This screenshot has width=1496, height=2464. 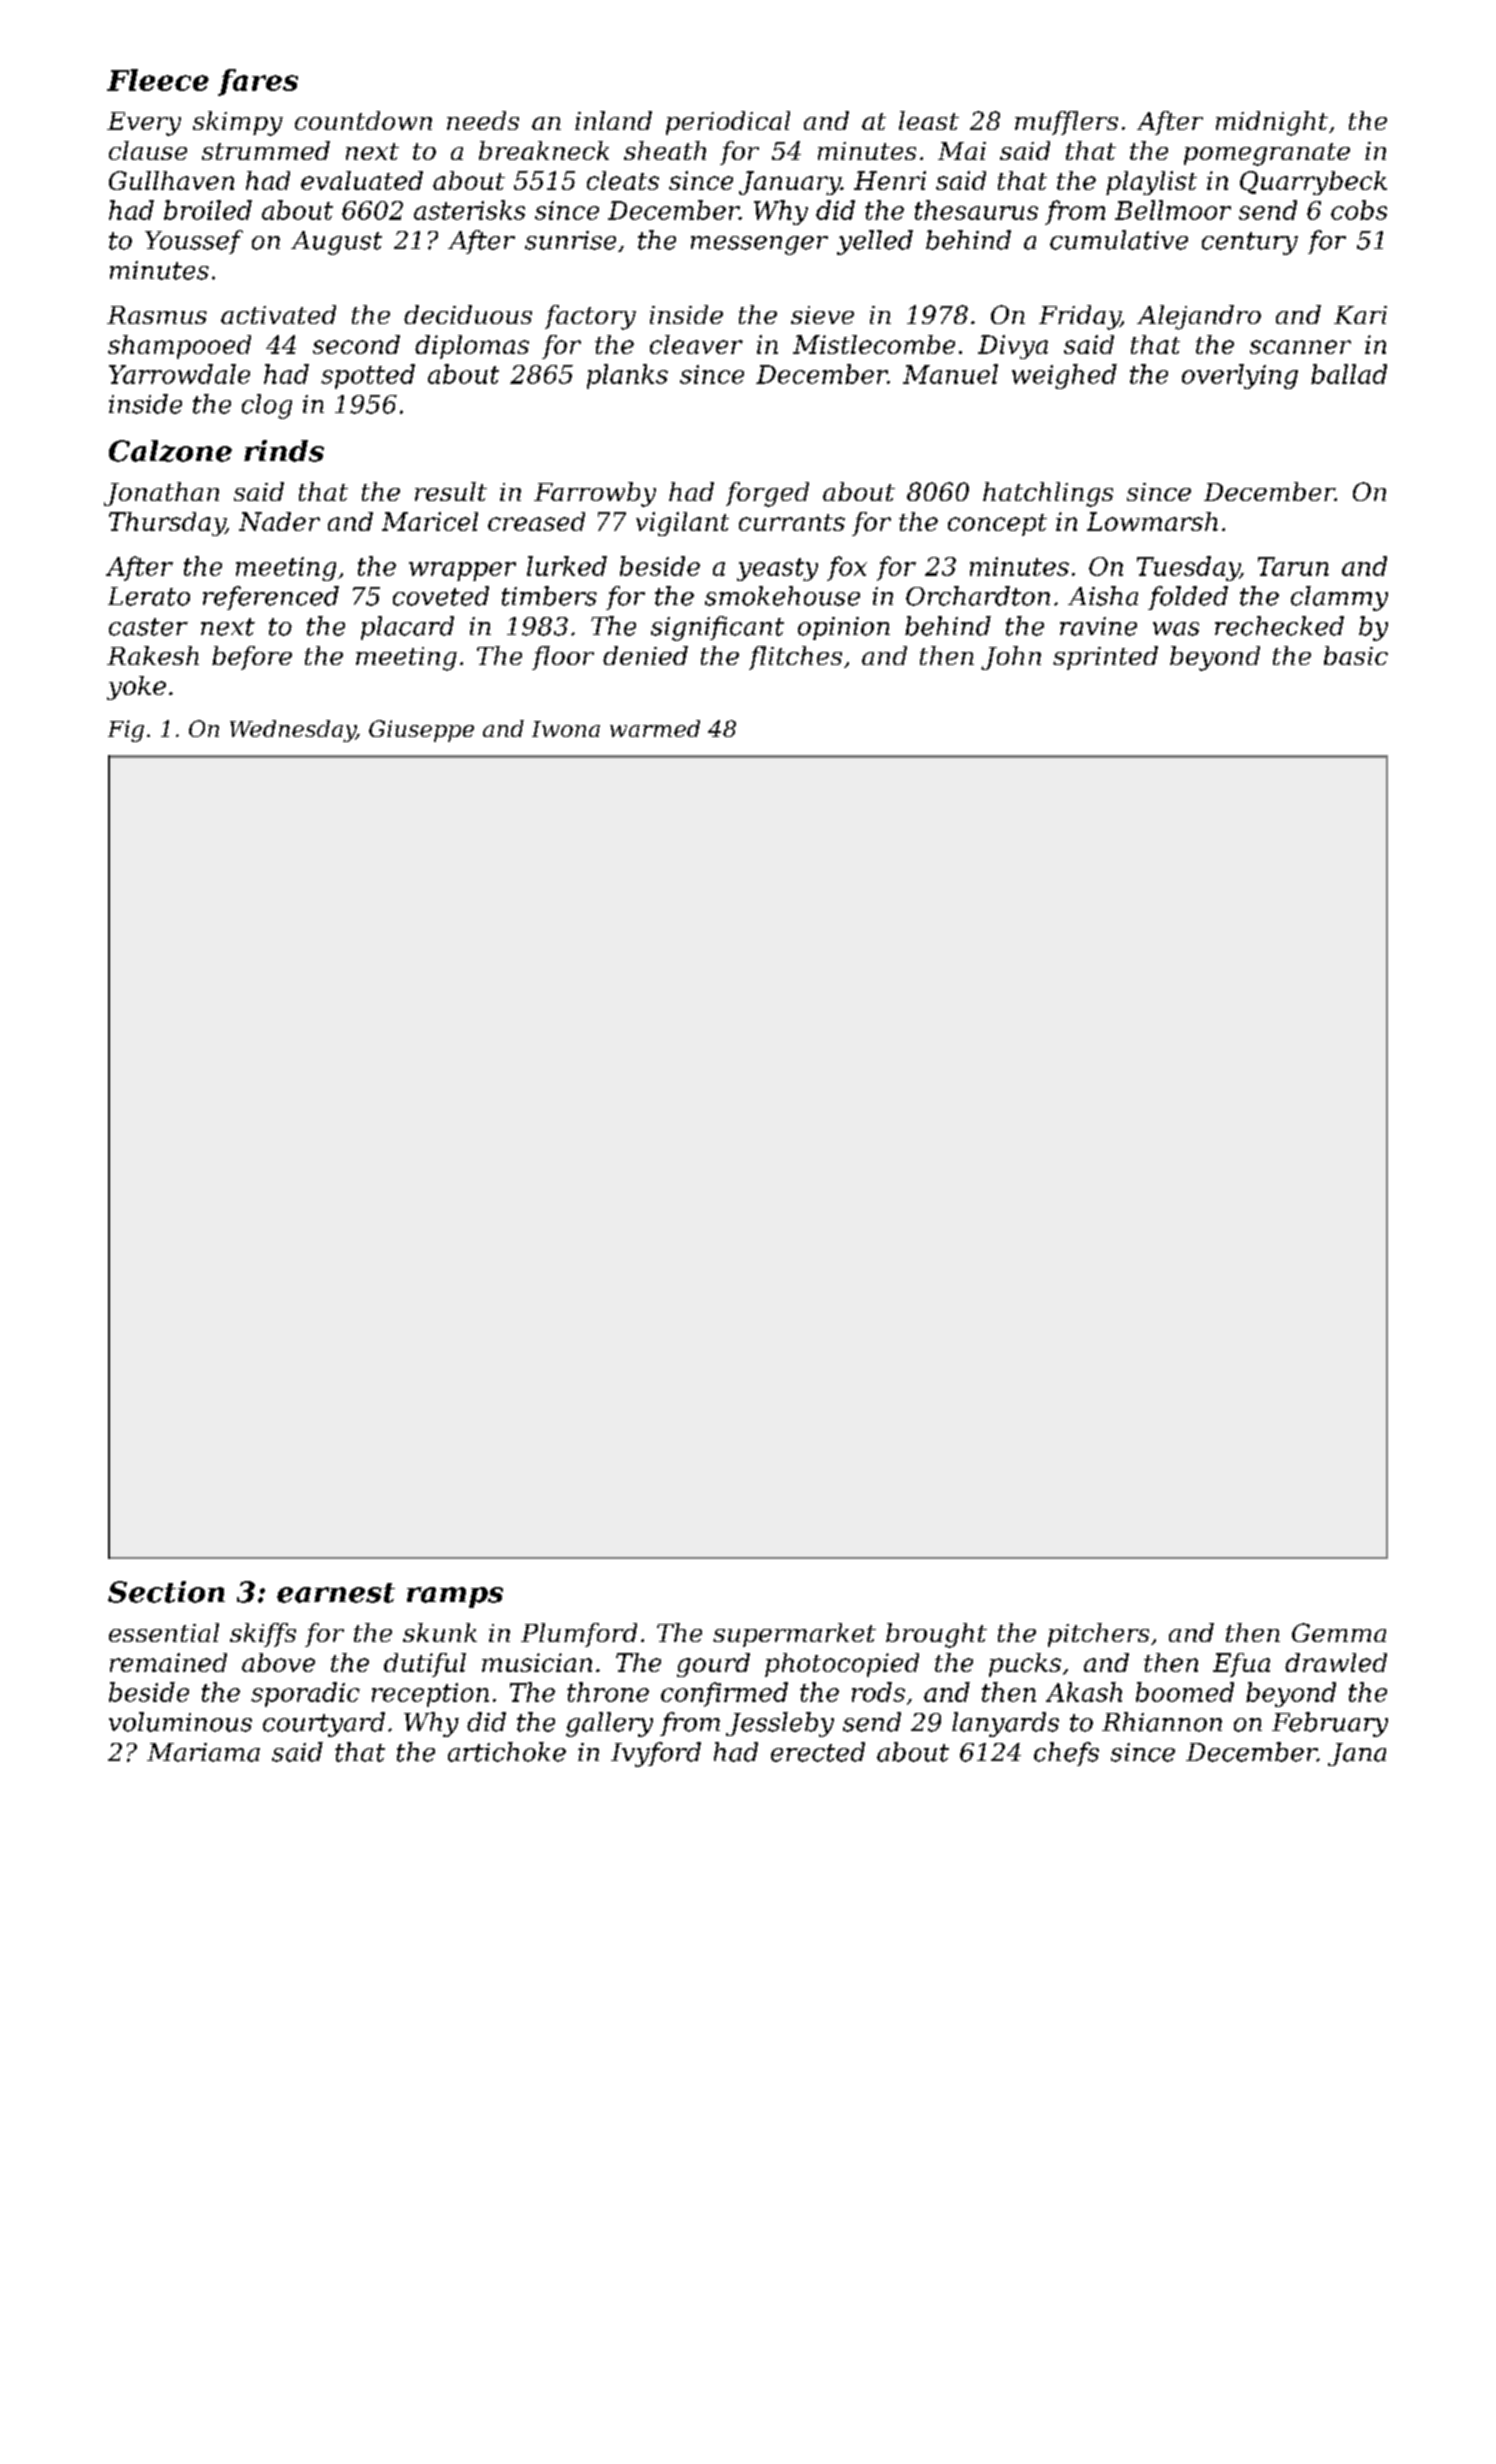 What do you see at coordinates (1356, 655) in the screenshot?
I see `basic` at bounding box center [1356, 655].
